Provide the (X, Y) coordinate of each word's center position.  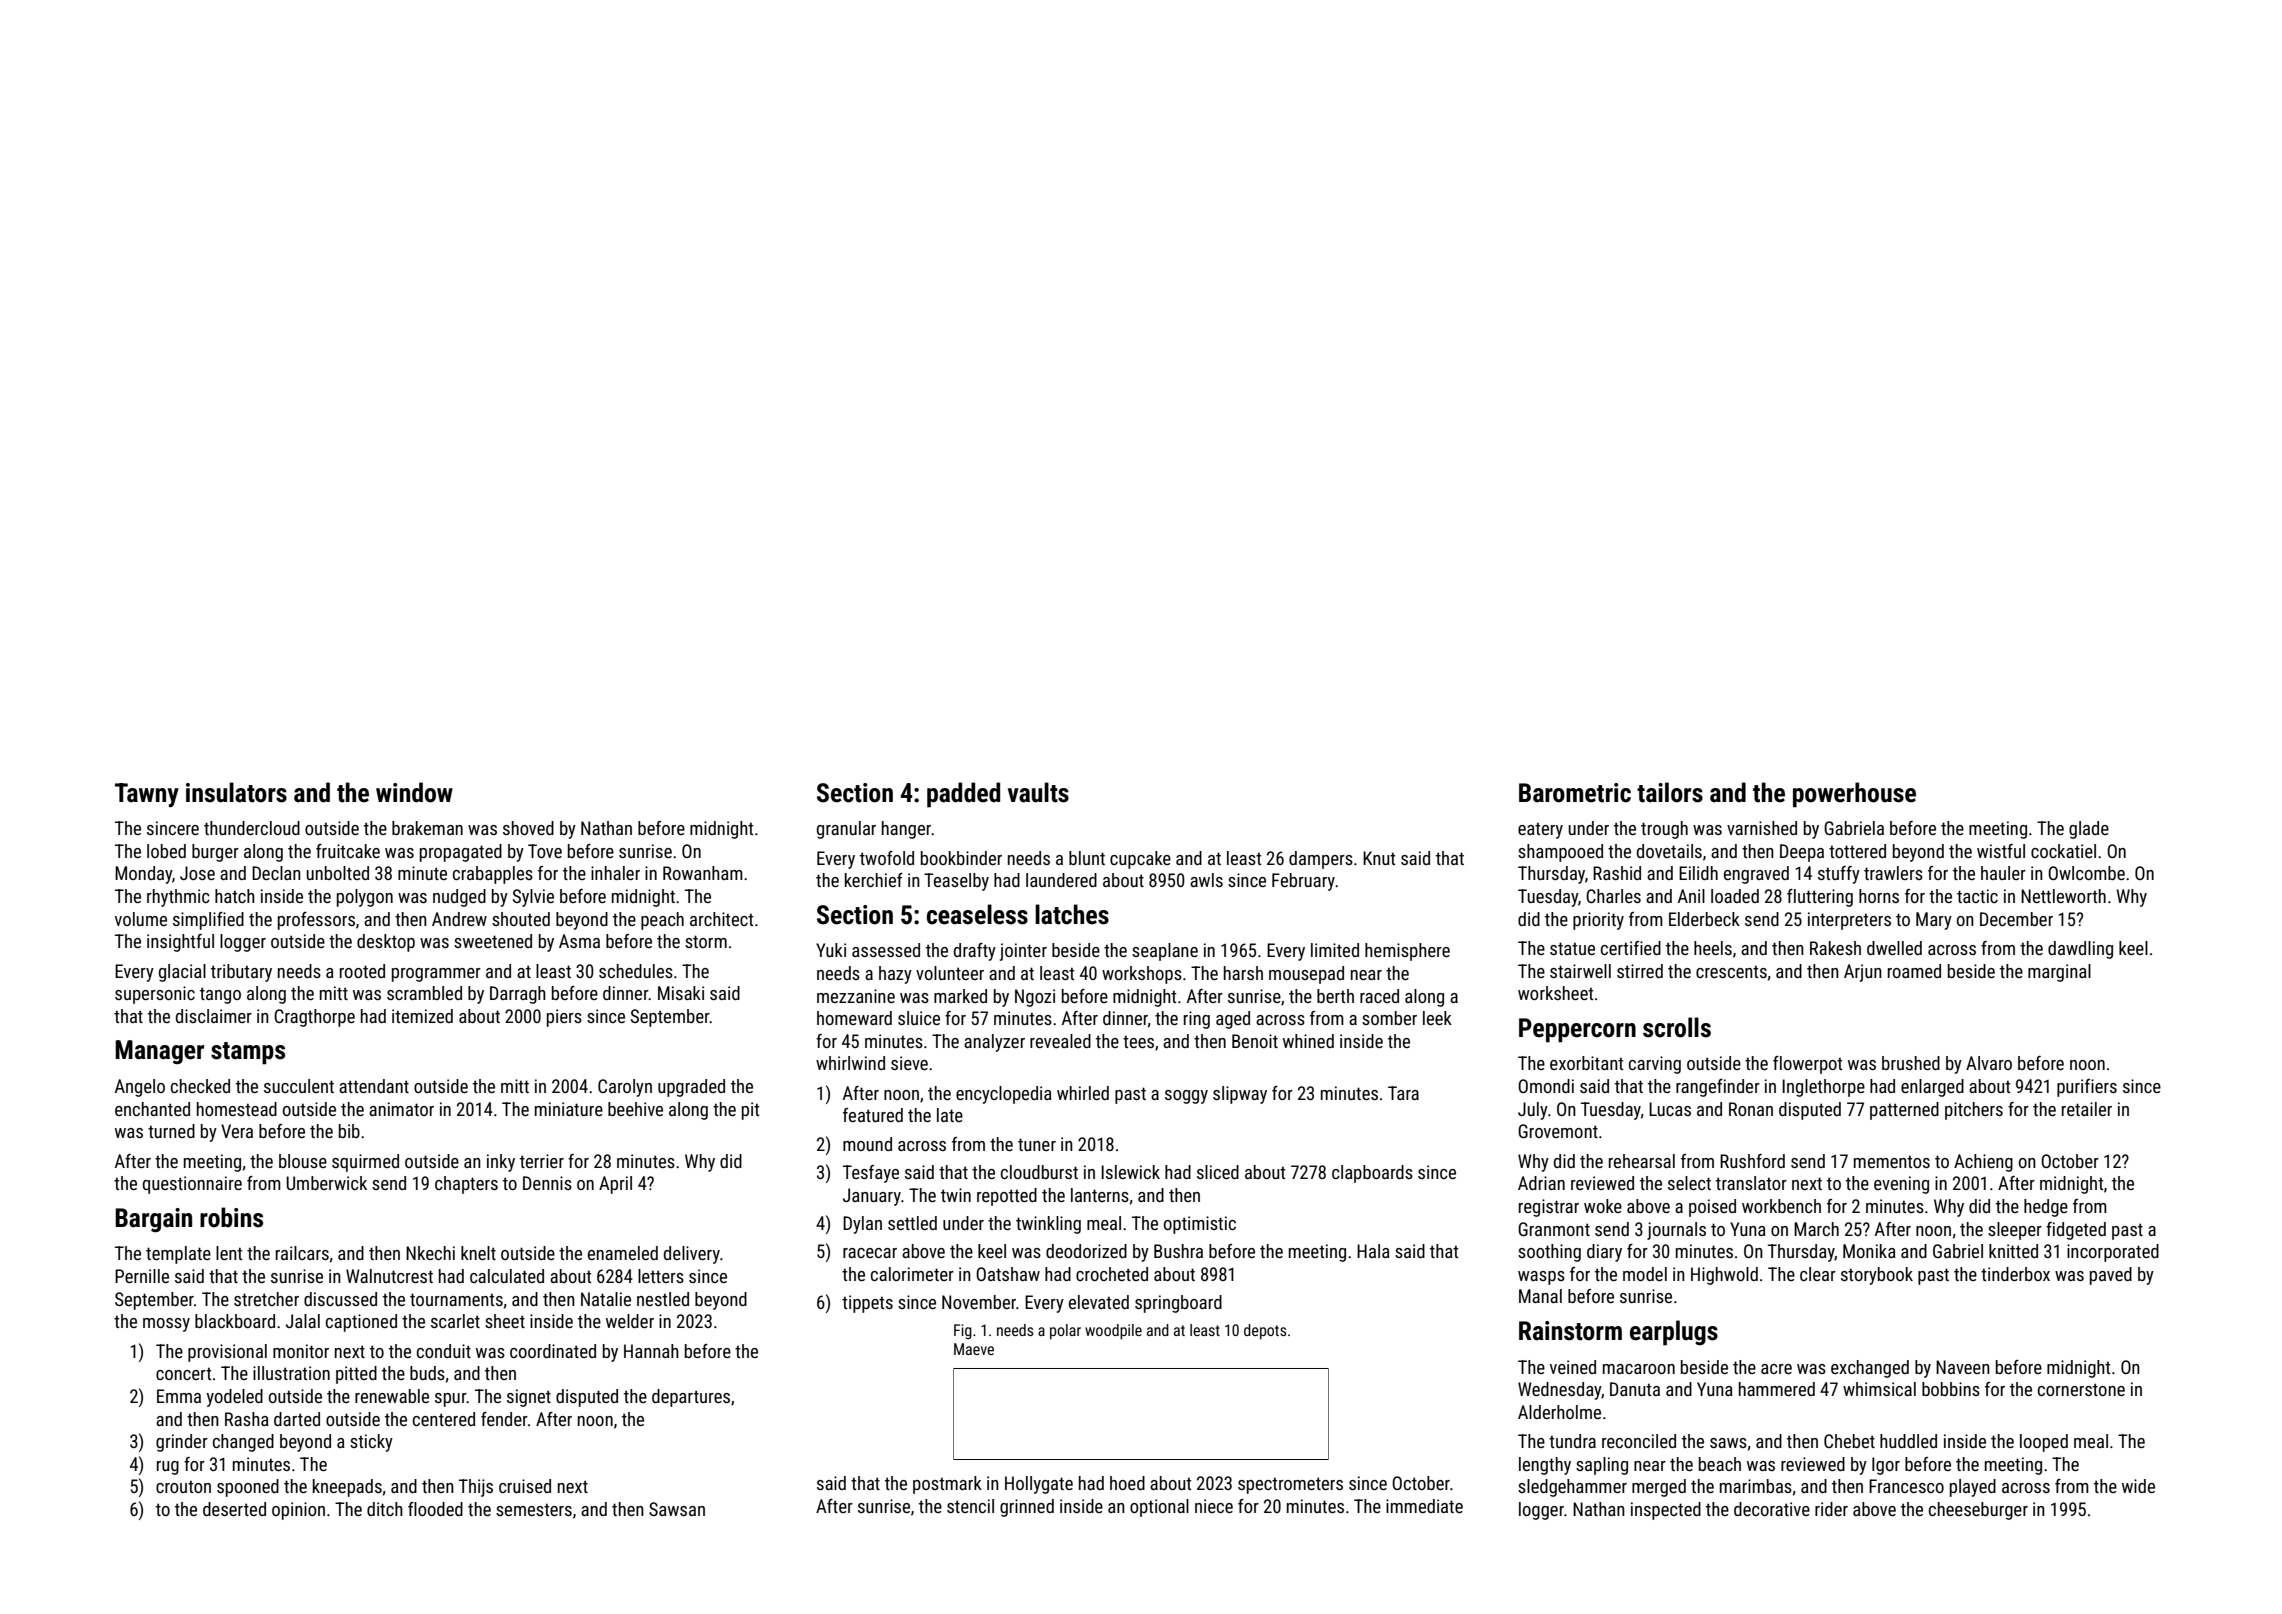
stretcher (266, 1299)
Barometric (1575, 793)
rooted (362, 971)
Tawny (147, 795)
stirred (1640, 971)
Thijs (476, 1488)
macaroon (1639, 1369)
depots (1265, 1332)
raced (1379, 996)
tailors (1670, 792)
